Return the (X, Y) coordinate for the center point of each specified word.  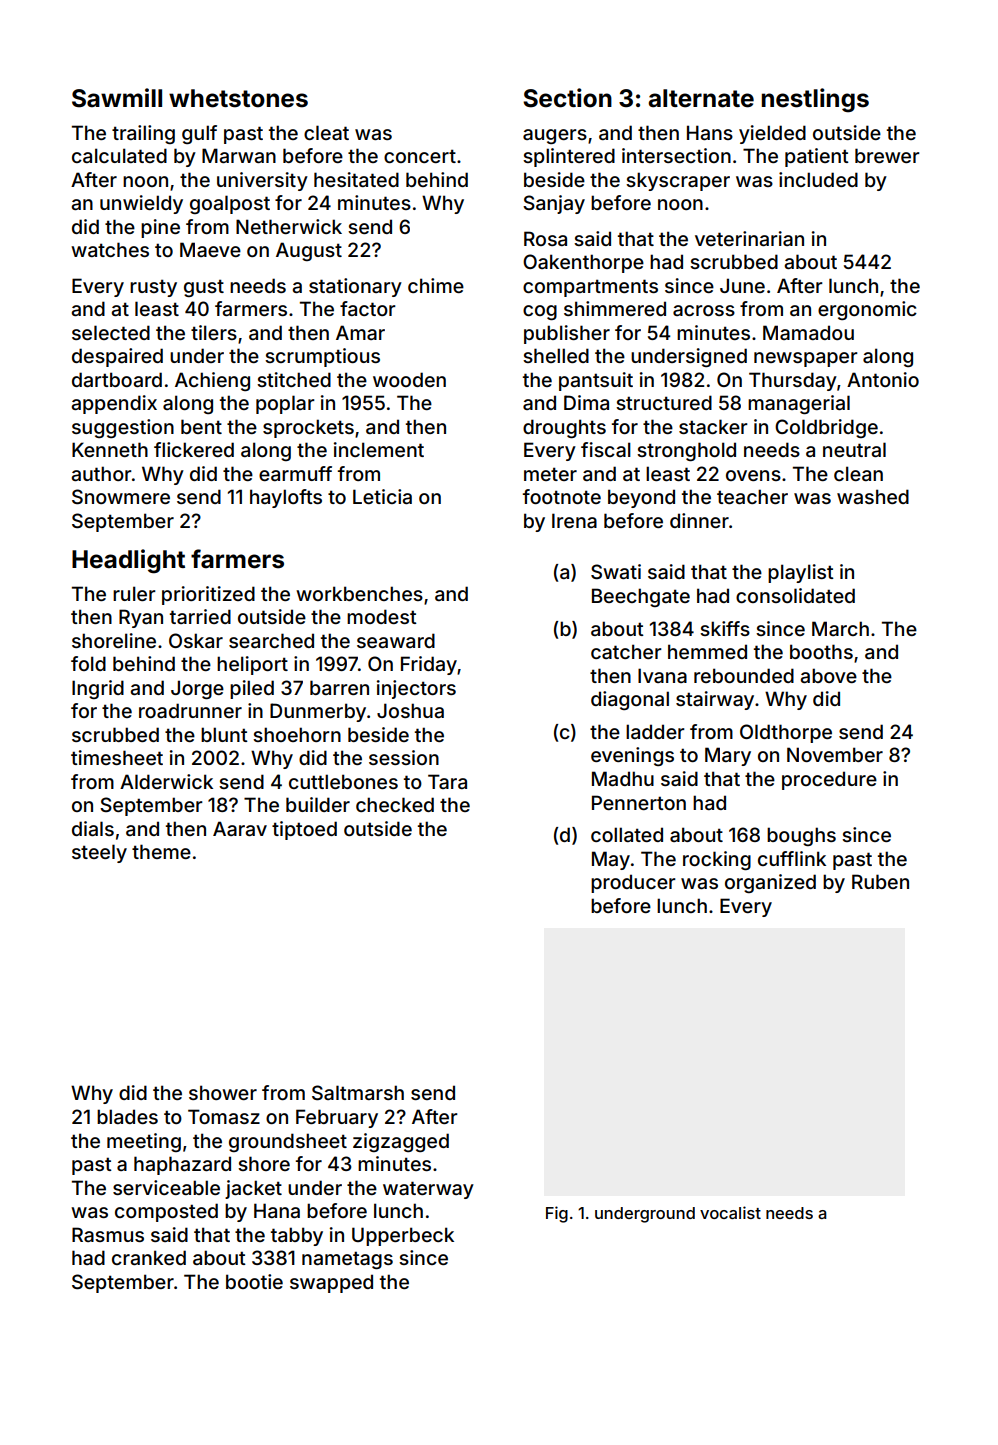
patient (817, 157)
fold (88, 663)
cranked (149, 1257)
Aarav (240, 828)
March (840, 628)
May (611, 860)
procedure (829, 780)
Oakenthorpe (583, 263)
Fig (557, 1214)
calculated (119, 155)
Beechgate (641, 597)
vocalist (730, 1212)
